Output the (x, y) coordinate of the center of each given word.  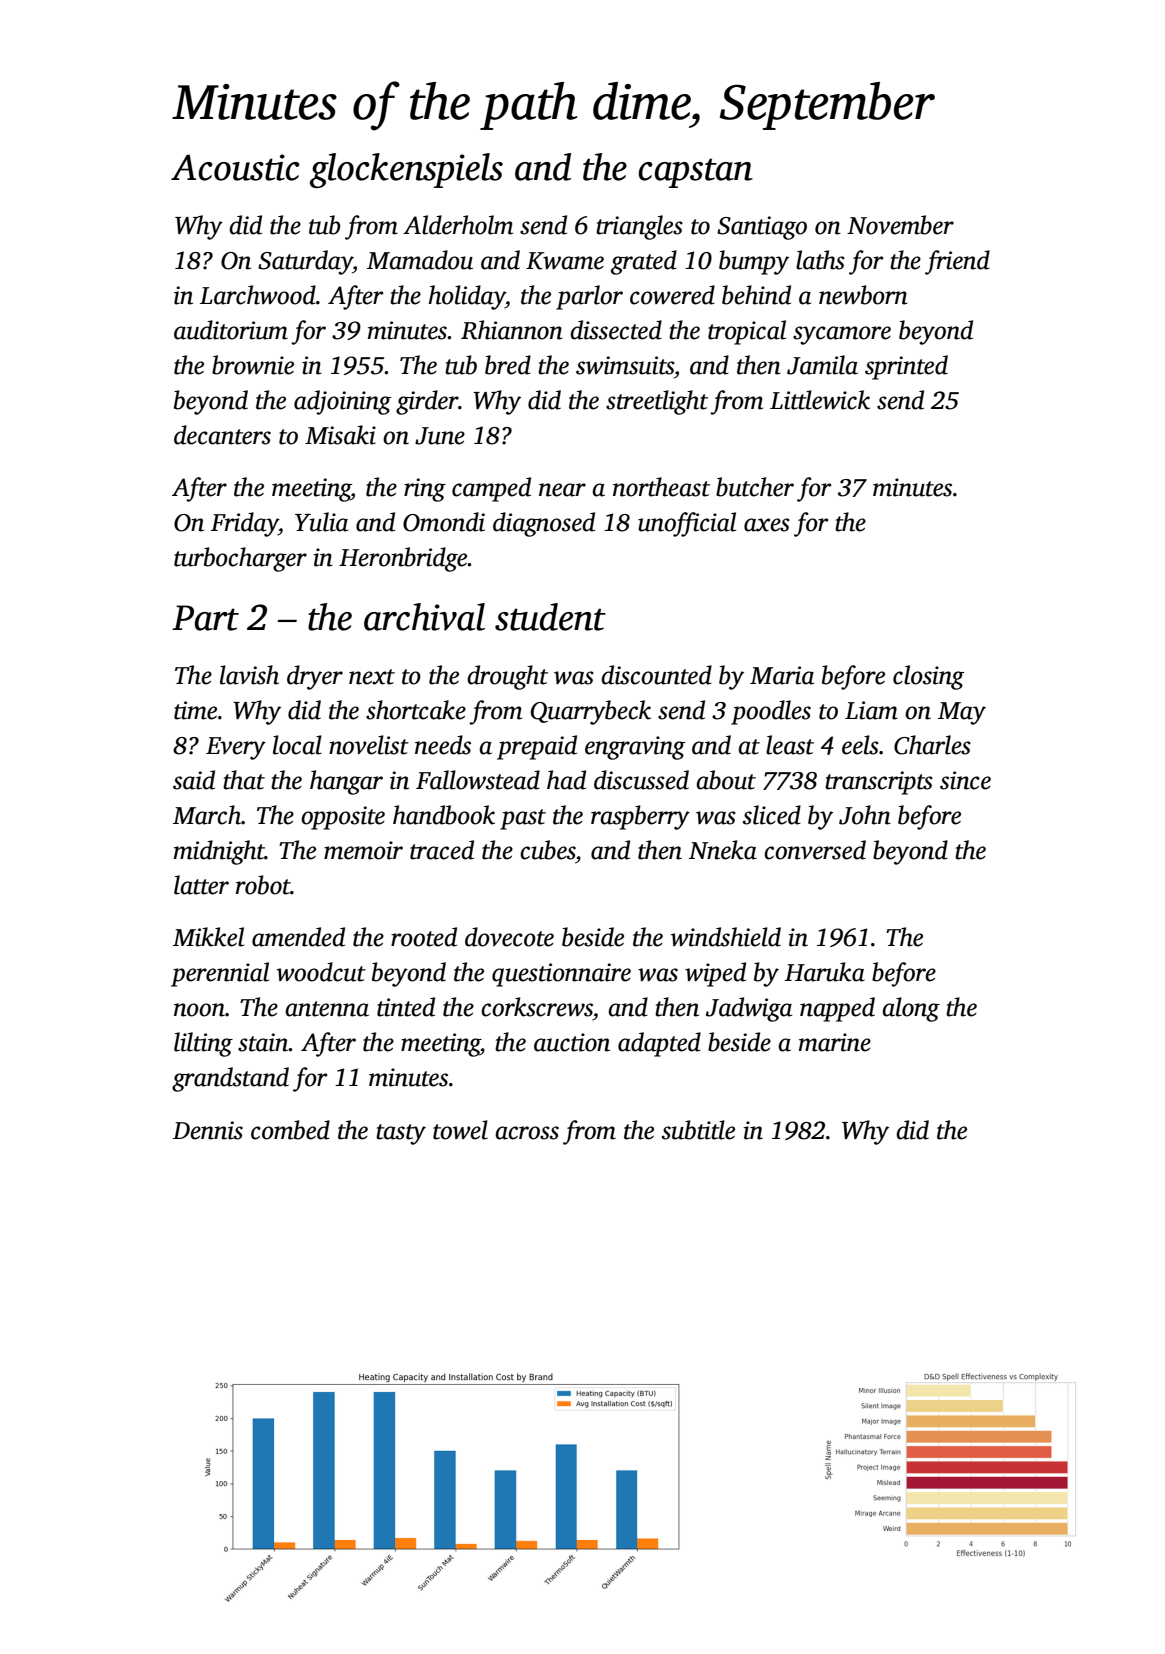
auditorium (231, 330)
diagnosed (544, 524)
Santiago (762, 228)
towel (460, 1130)
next (372, 677)
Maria (782, 675)
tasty (401, 1134)
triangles (639, 227)
